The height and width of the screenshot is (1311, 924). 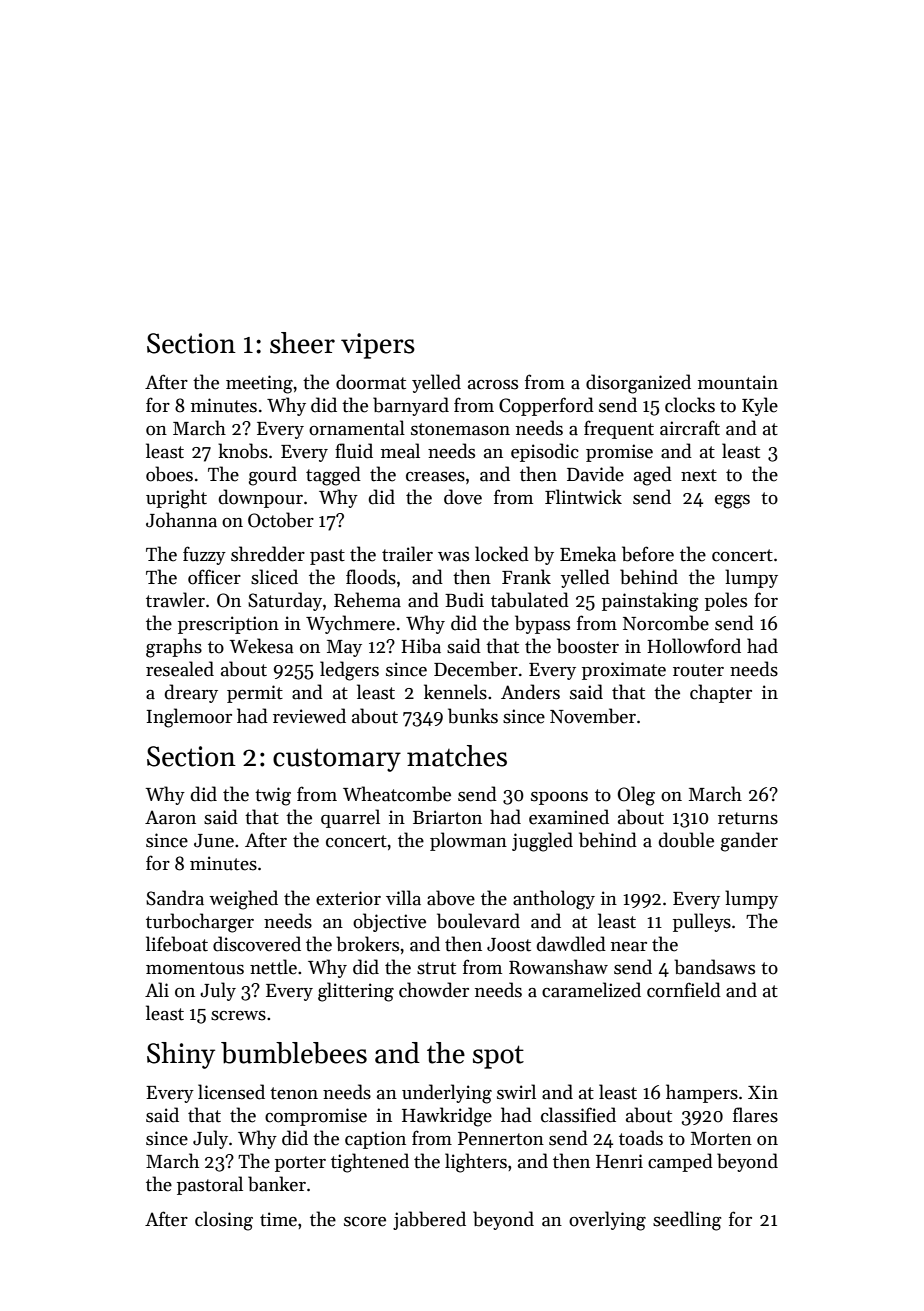 What do you see at coordinates (748, 818) in the screenshot?
I see `returns` at bounding box center [748, 818].
